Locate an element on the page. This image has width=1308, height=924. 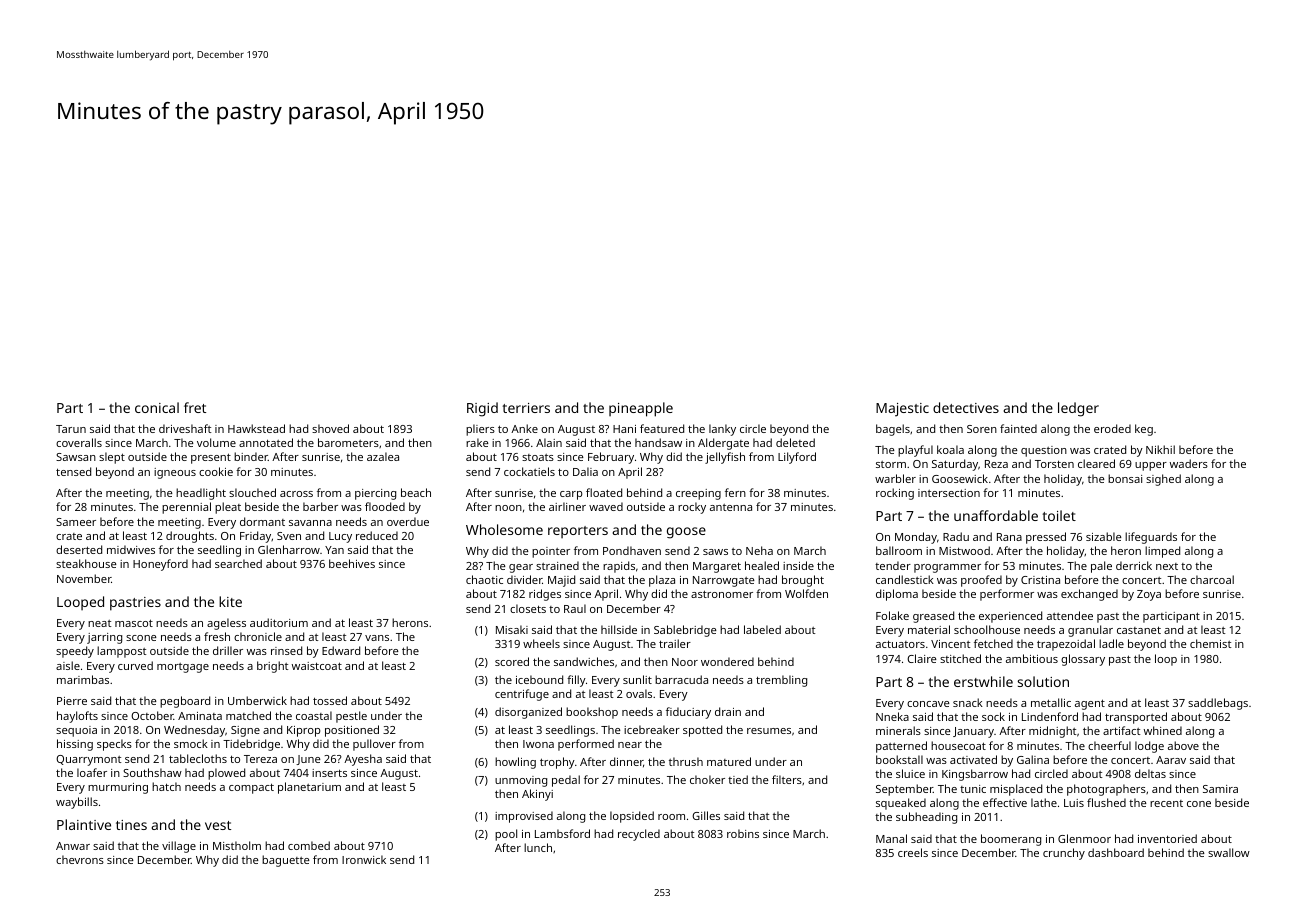
ledger is located at coordinates (1078, 409).
